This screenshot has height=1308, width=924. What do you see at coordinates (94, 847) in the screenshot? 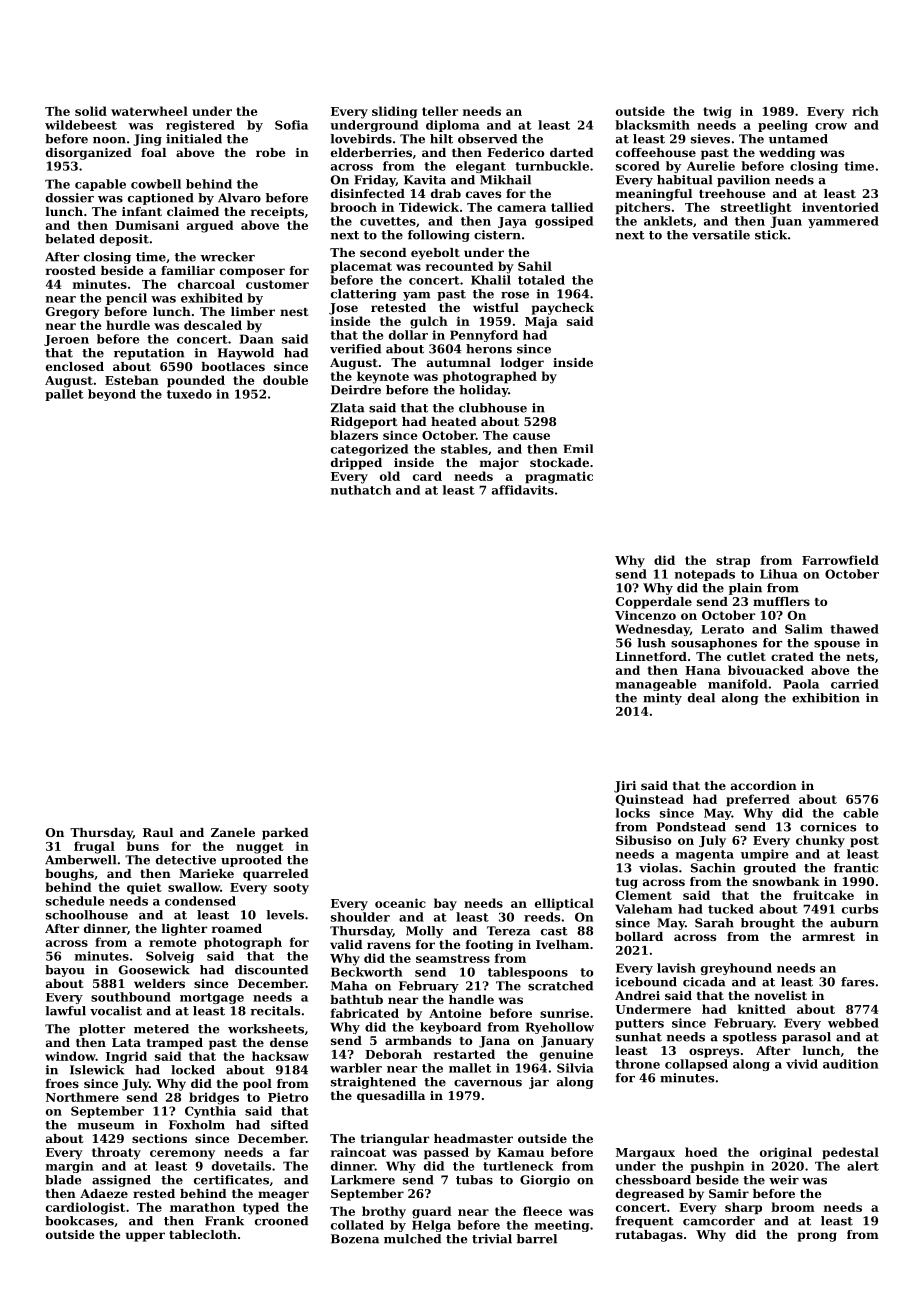
I see `frugal` at bounding box center [94, 847].
